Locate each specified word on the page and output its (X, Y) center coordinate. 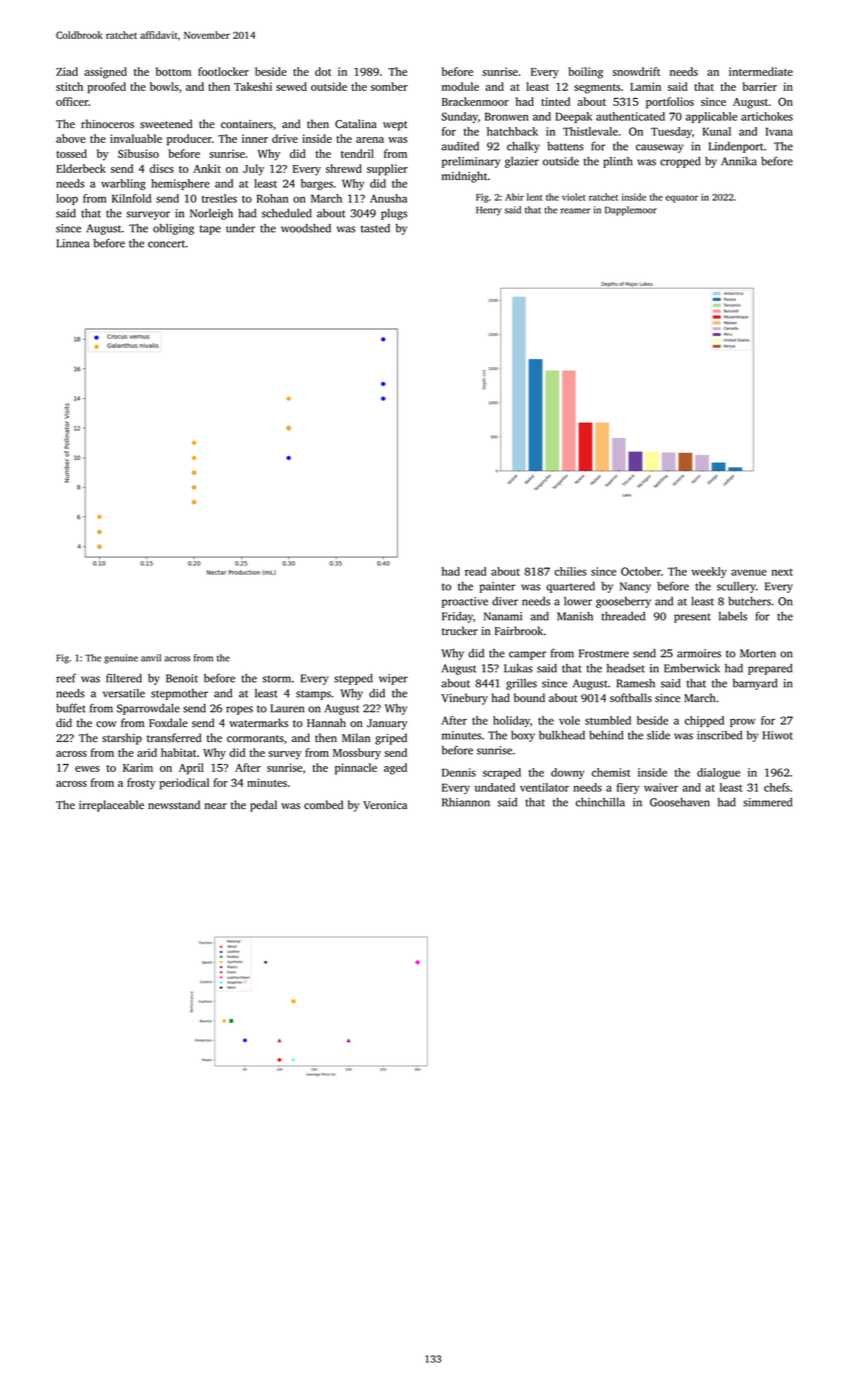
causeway (660, 148)
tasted (375, 228)
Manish (575, 616)
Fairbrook (518, 631)
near (216, 806)
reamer (575, 211)
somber (389, 86)
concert (166, 244)
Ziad (67, 71)
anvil (151, 658)
